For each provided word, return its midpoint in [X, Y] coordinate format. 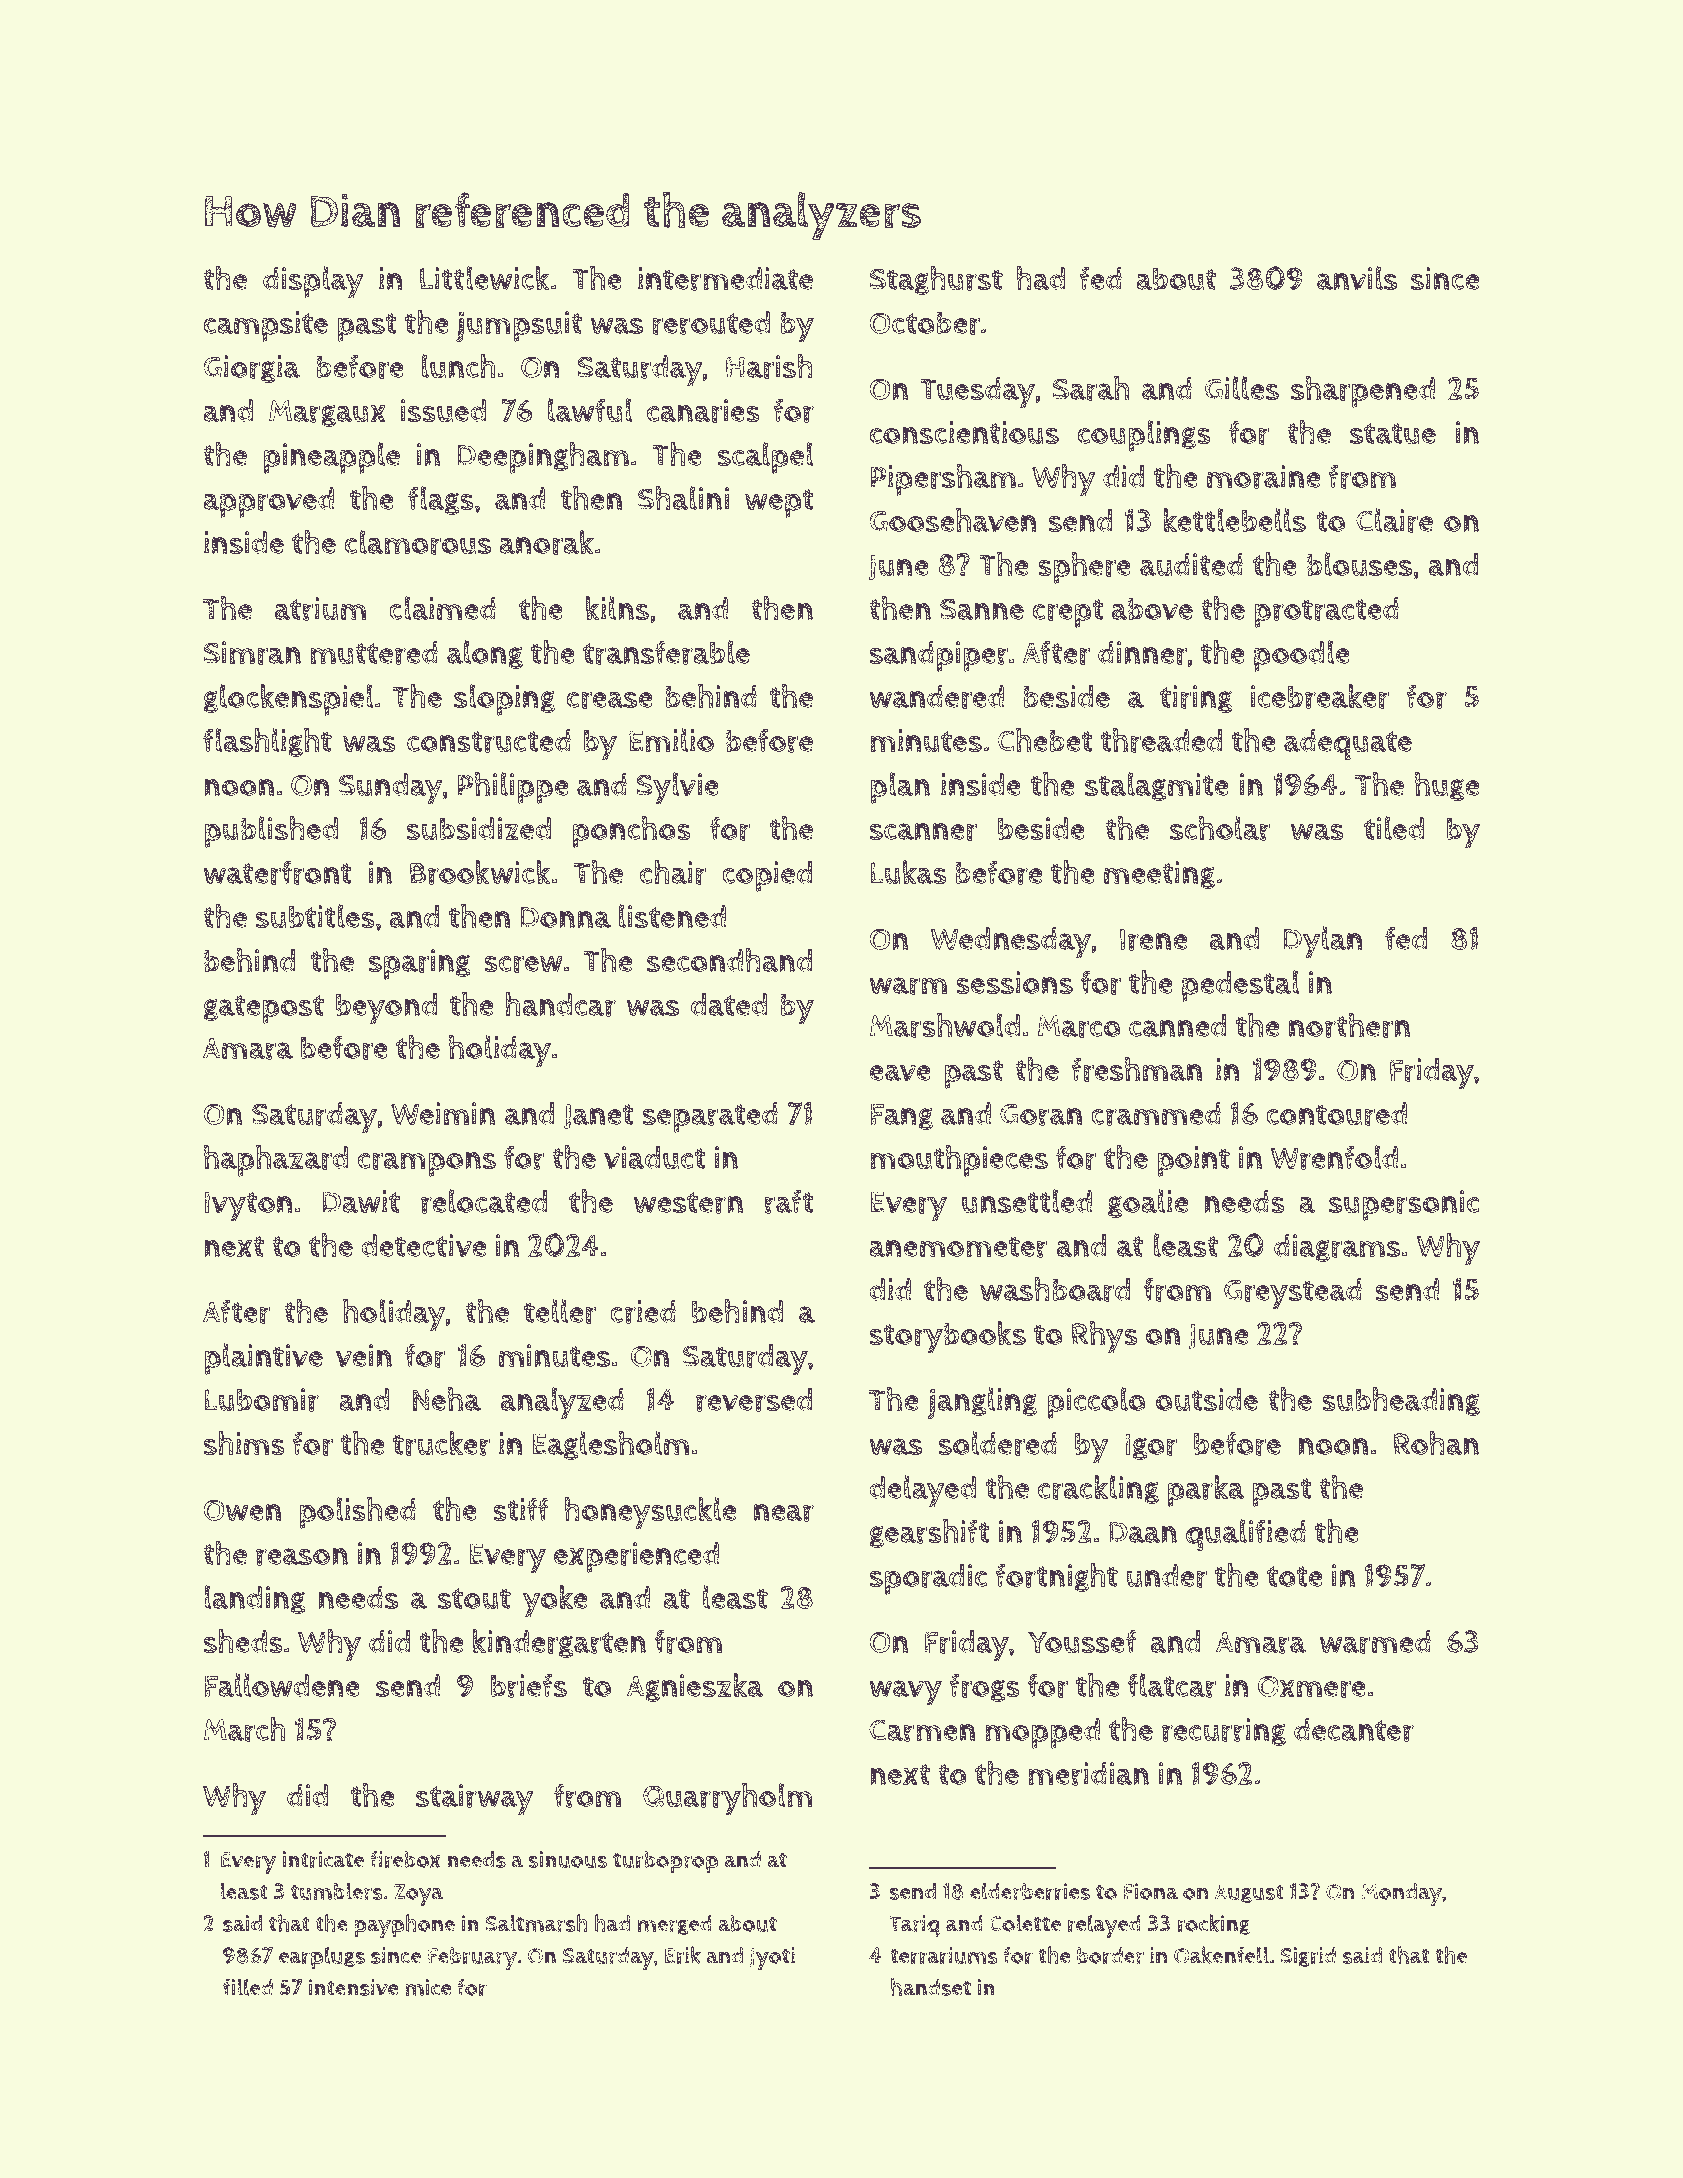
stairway [474, 1800]
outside [1206, 1400]
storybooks [948, 1337]
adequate [1348, 744]
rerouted [711, 323]
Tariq [914, 1926]
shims [244, 1443]
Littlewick [485, 278]
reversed [754, 1400]
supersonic [1404, 1205]
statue [1393, 434]
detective [423, 1245]
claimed [442, 608]
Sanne [982, 609]
